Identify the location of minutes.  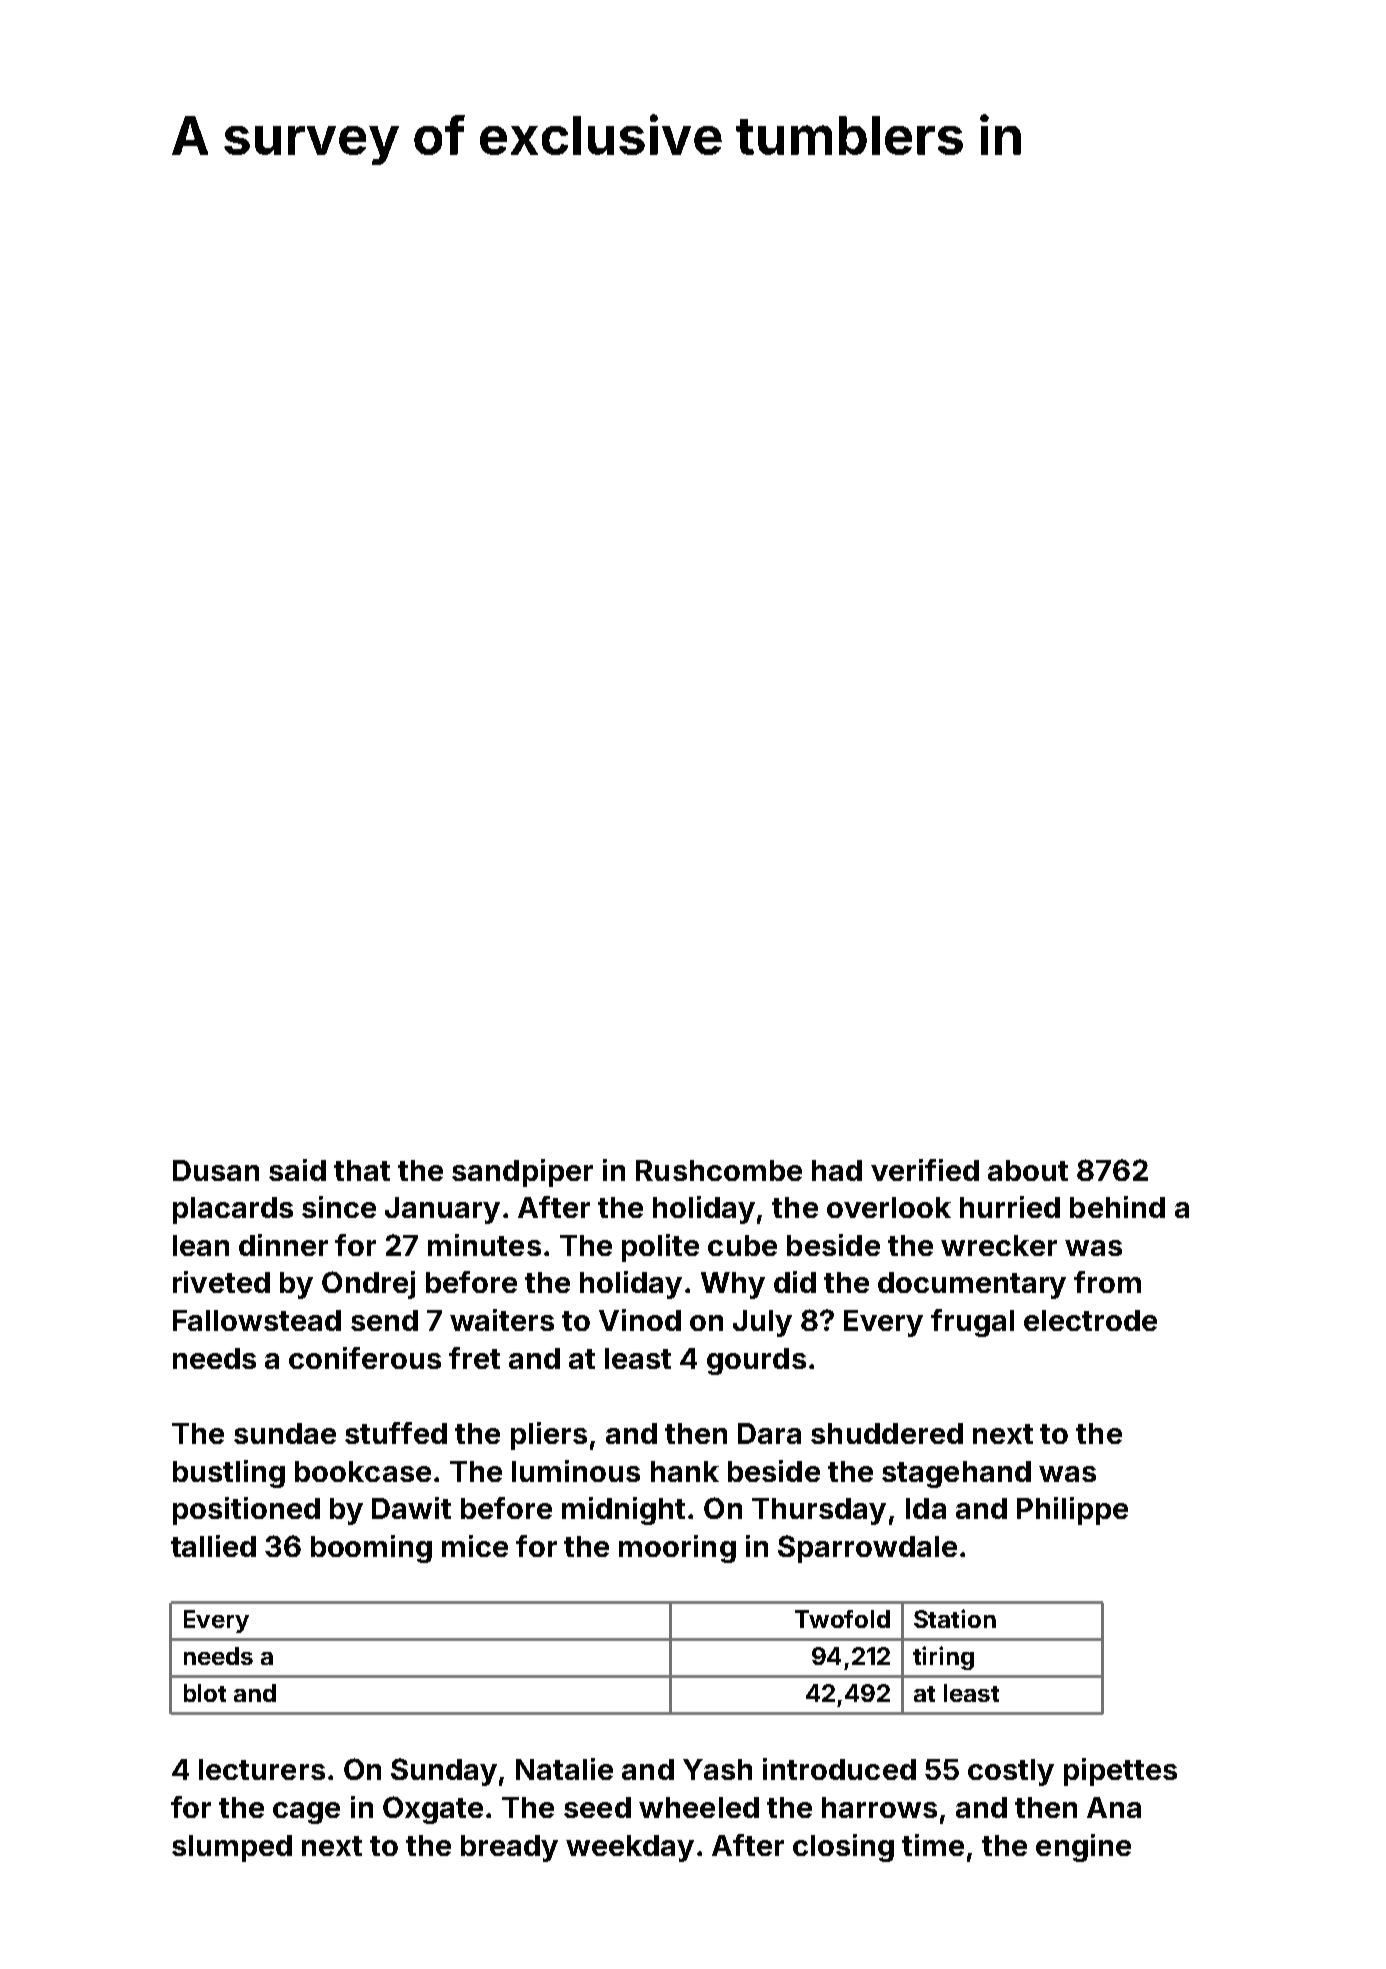
(484, 1245).
